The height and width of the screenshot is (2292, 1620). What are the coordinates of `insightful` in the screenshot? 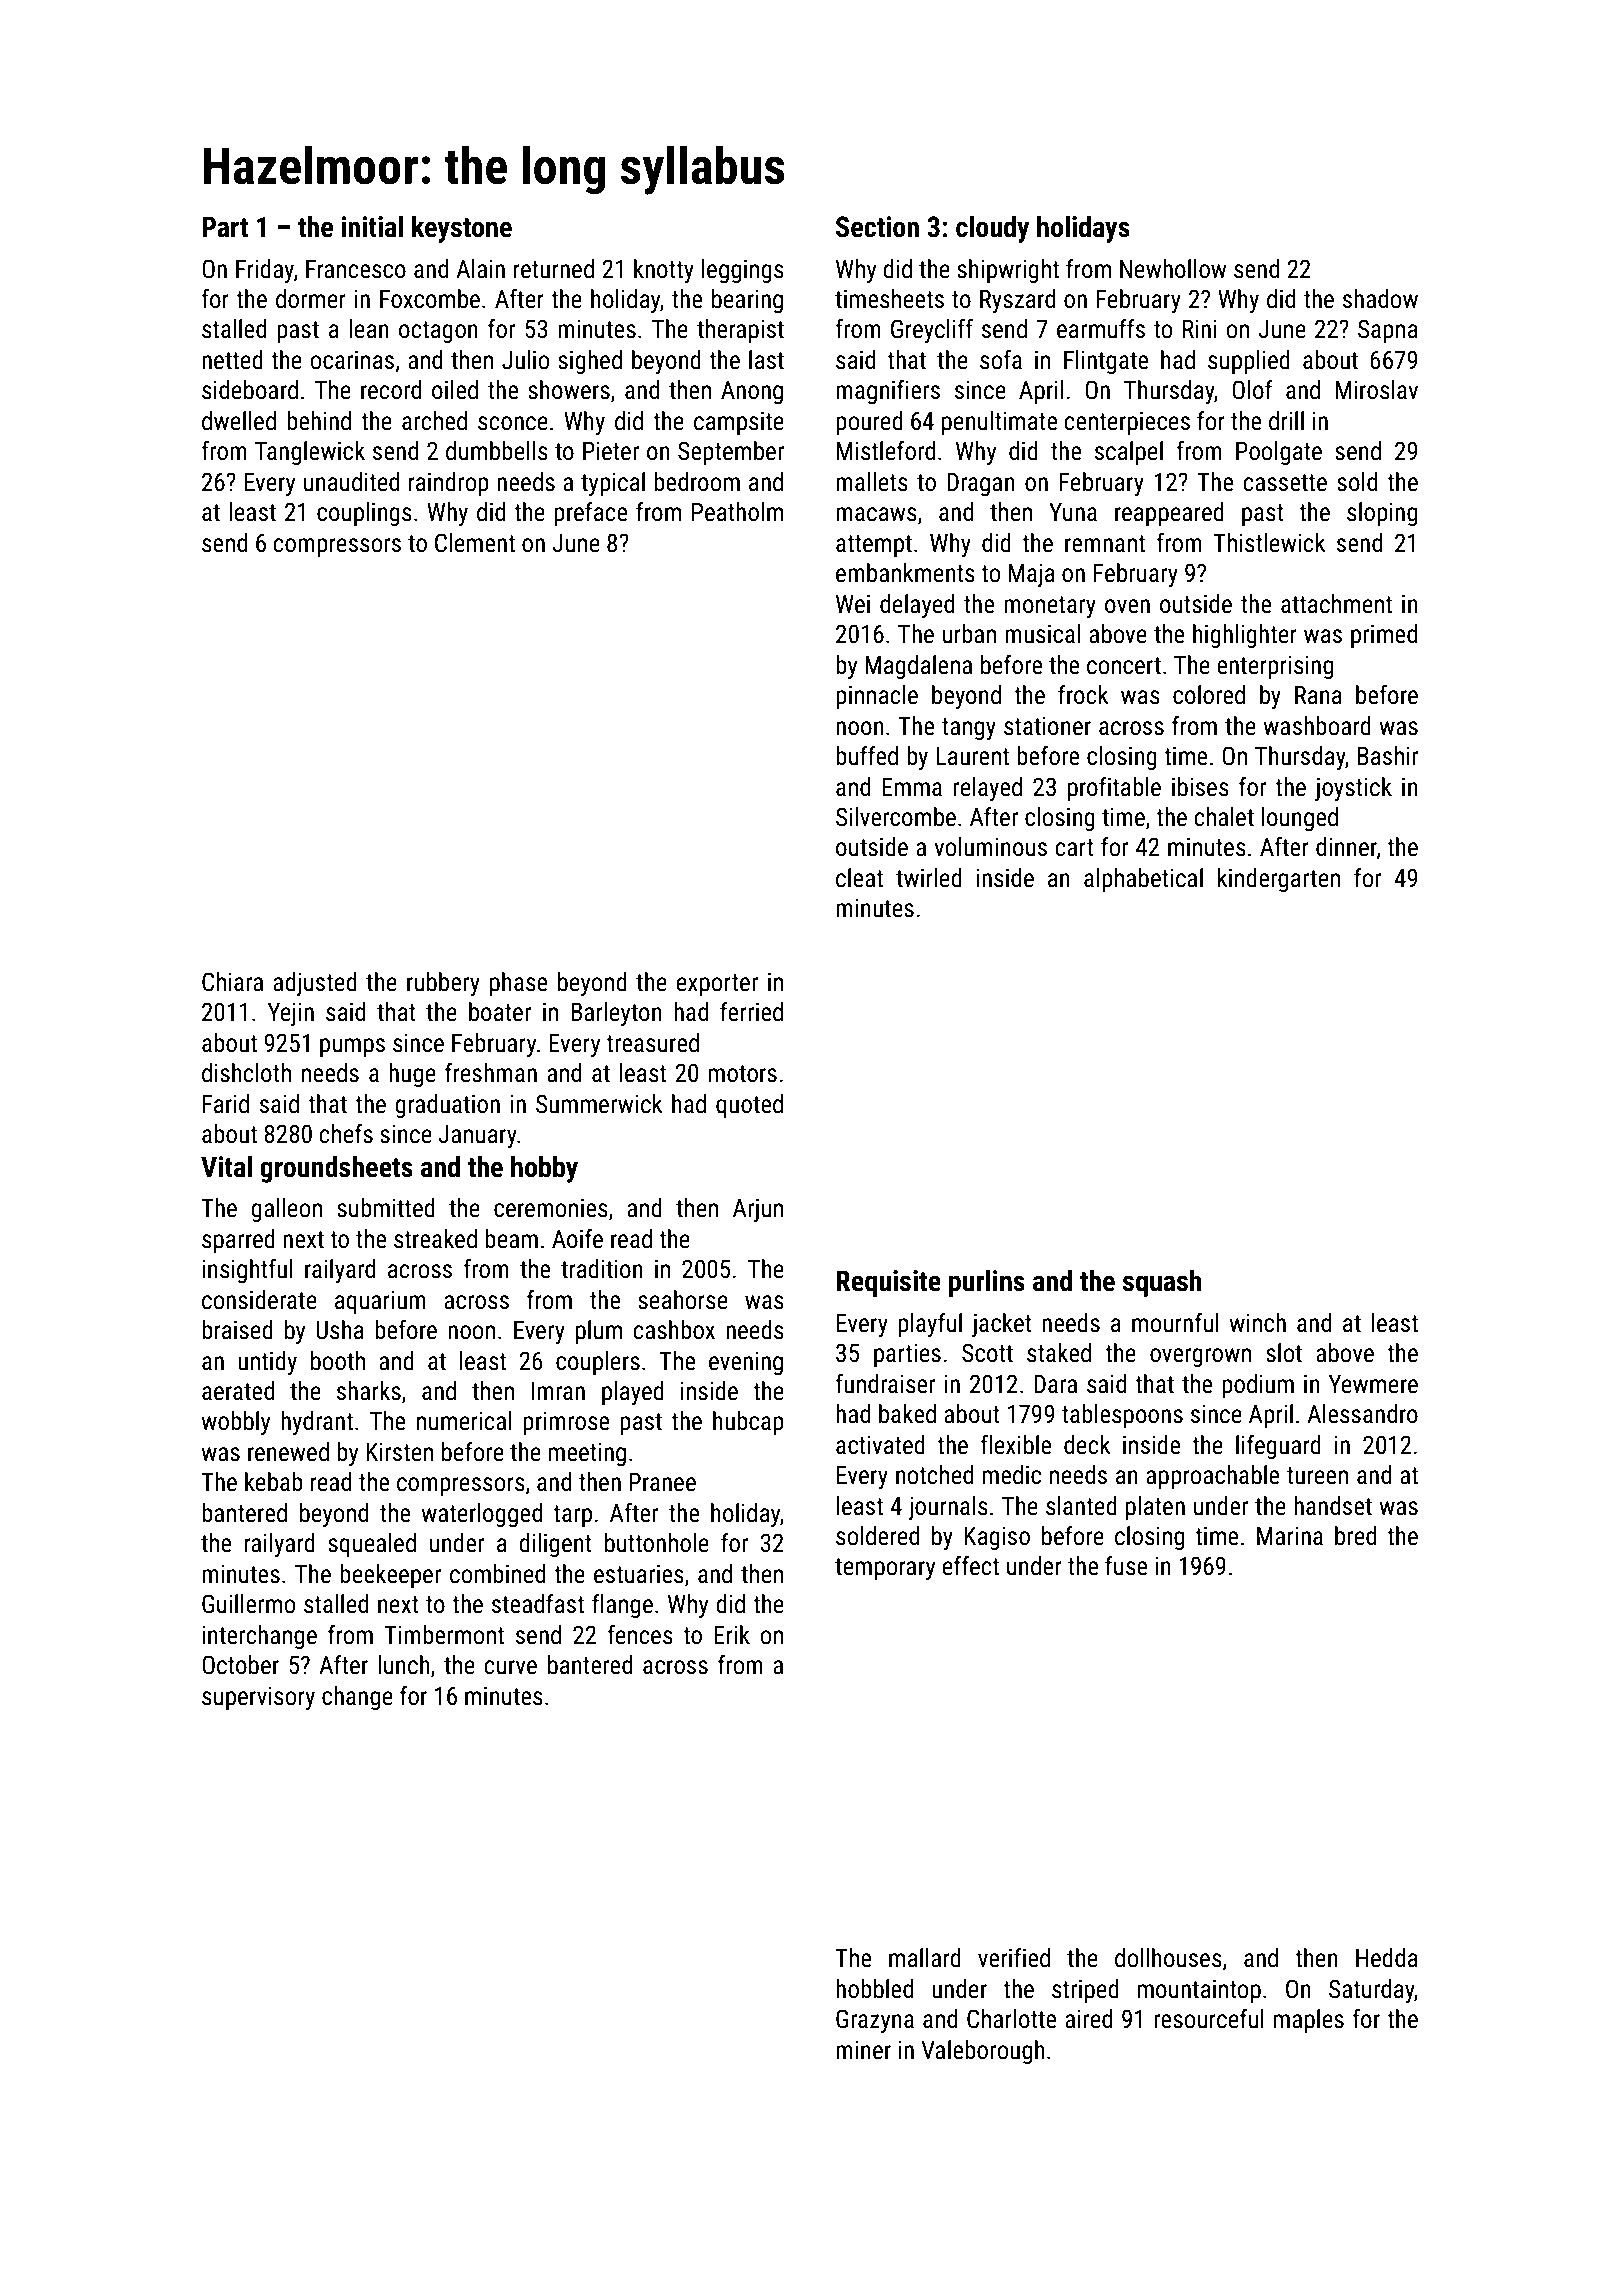 It's located at (247, 1271).
